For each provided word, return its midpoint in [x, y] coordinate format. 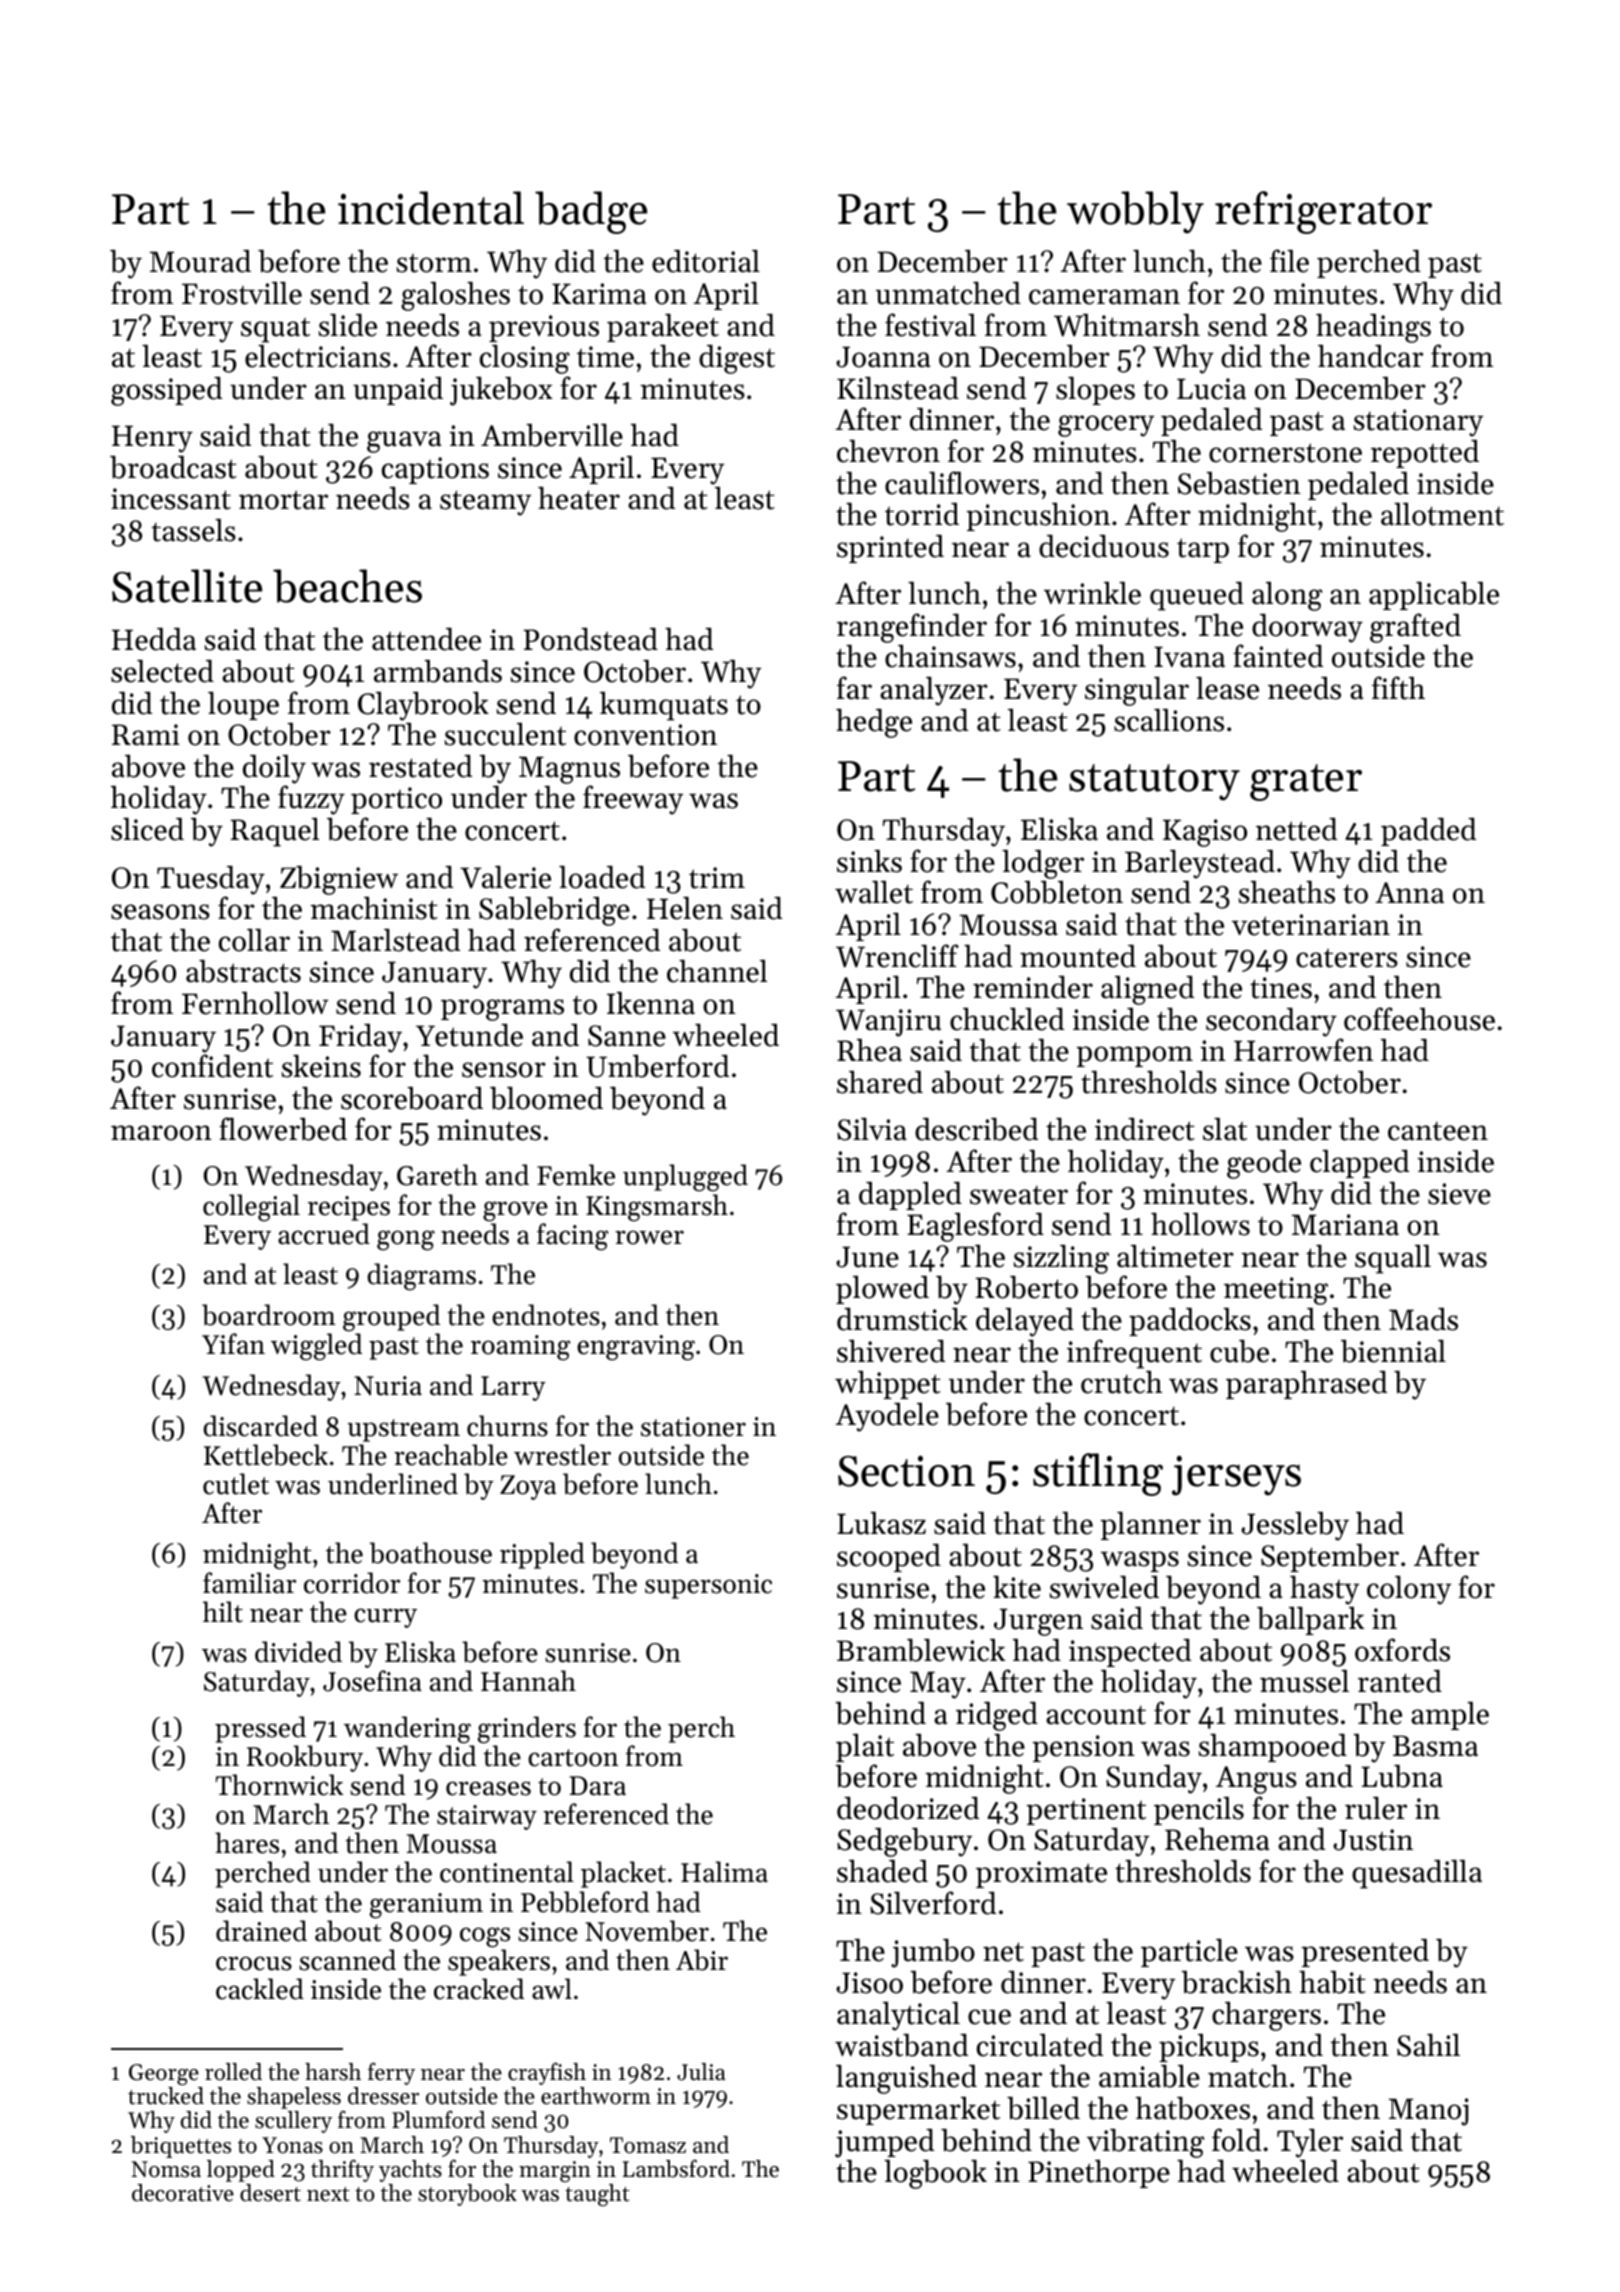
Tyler [1310, 2143]
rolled [233, 2072]
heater [579, 498]
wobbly [1135, 212]
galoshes [455, 296]
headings [1373, 328]
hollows [1200, 1224]
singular [1137, 691]
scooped [889, 1558]
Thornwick [279, 1785]
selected [162, 671]
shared [880, 1082]
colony [1409, 1590]
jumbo [933, 1953]
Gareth [437, 1175]
